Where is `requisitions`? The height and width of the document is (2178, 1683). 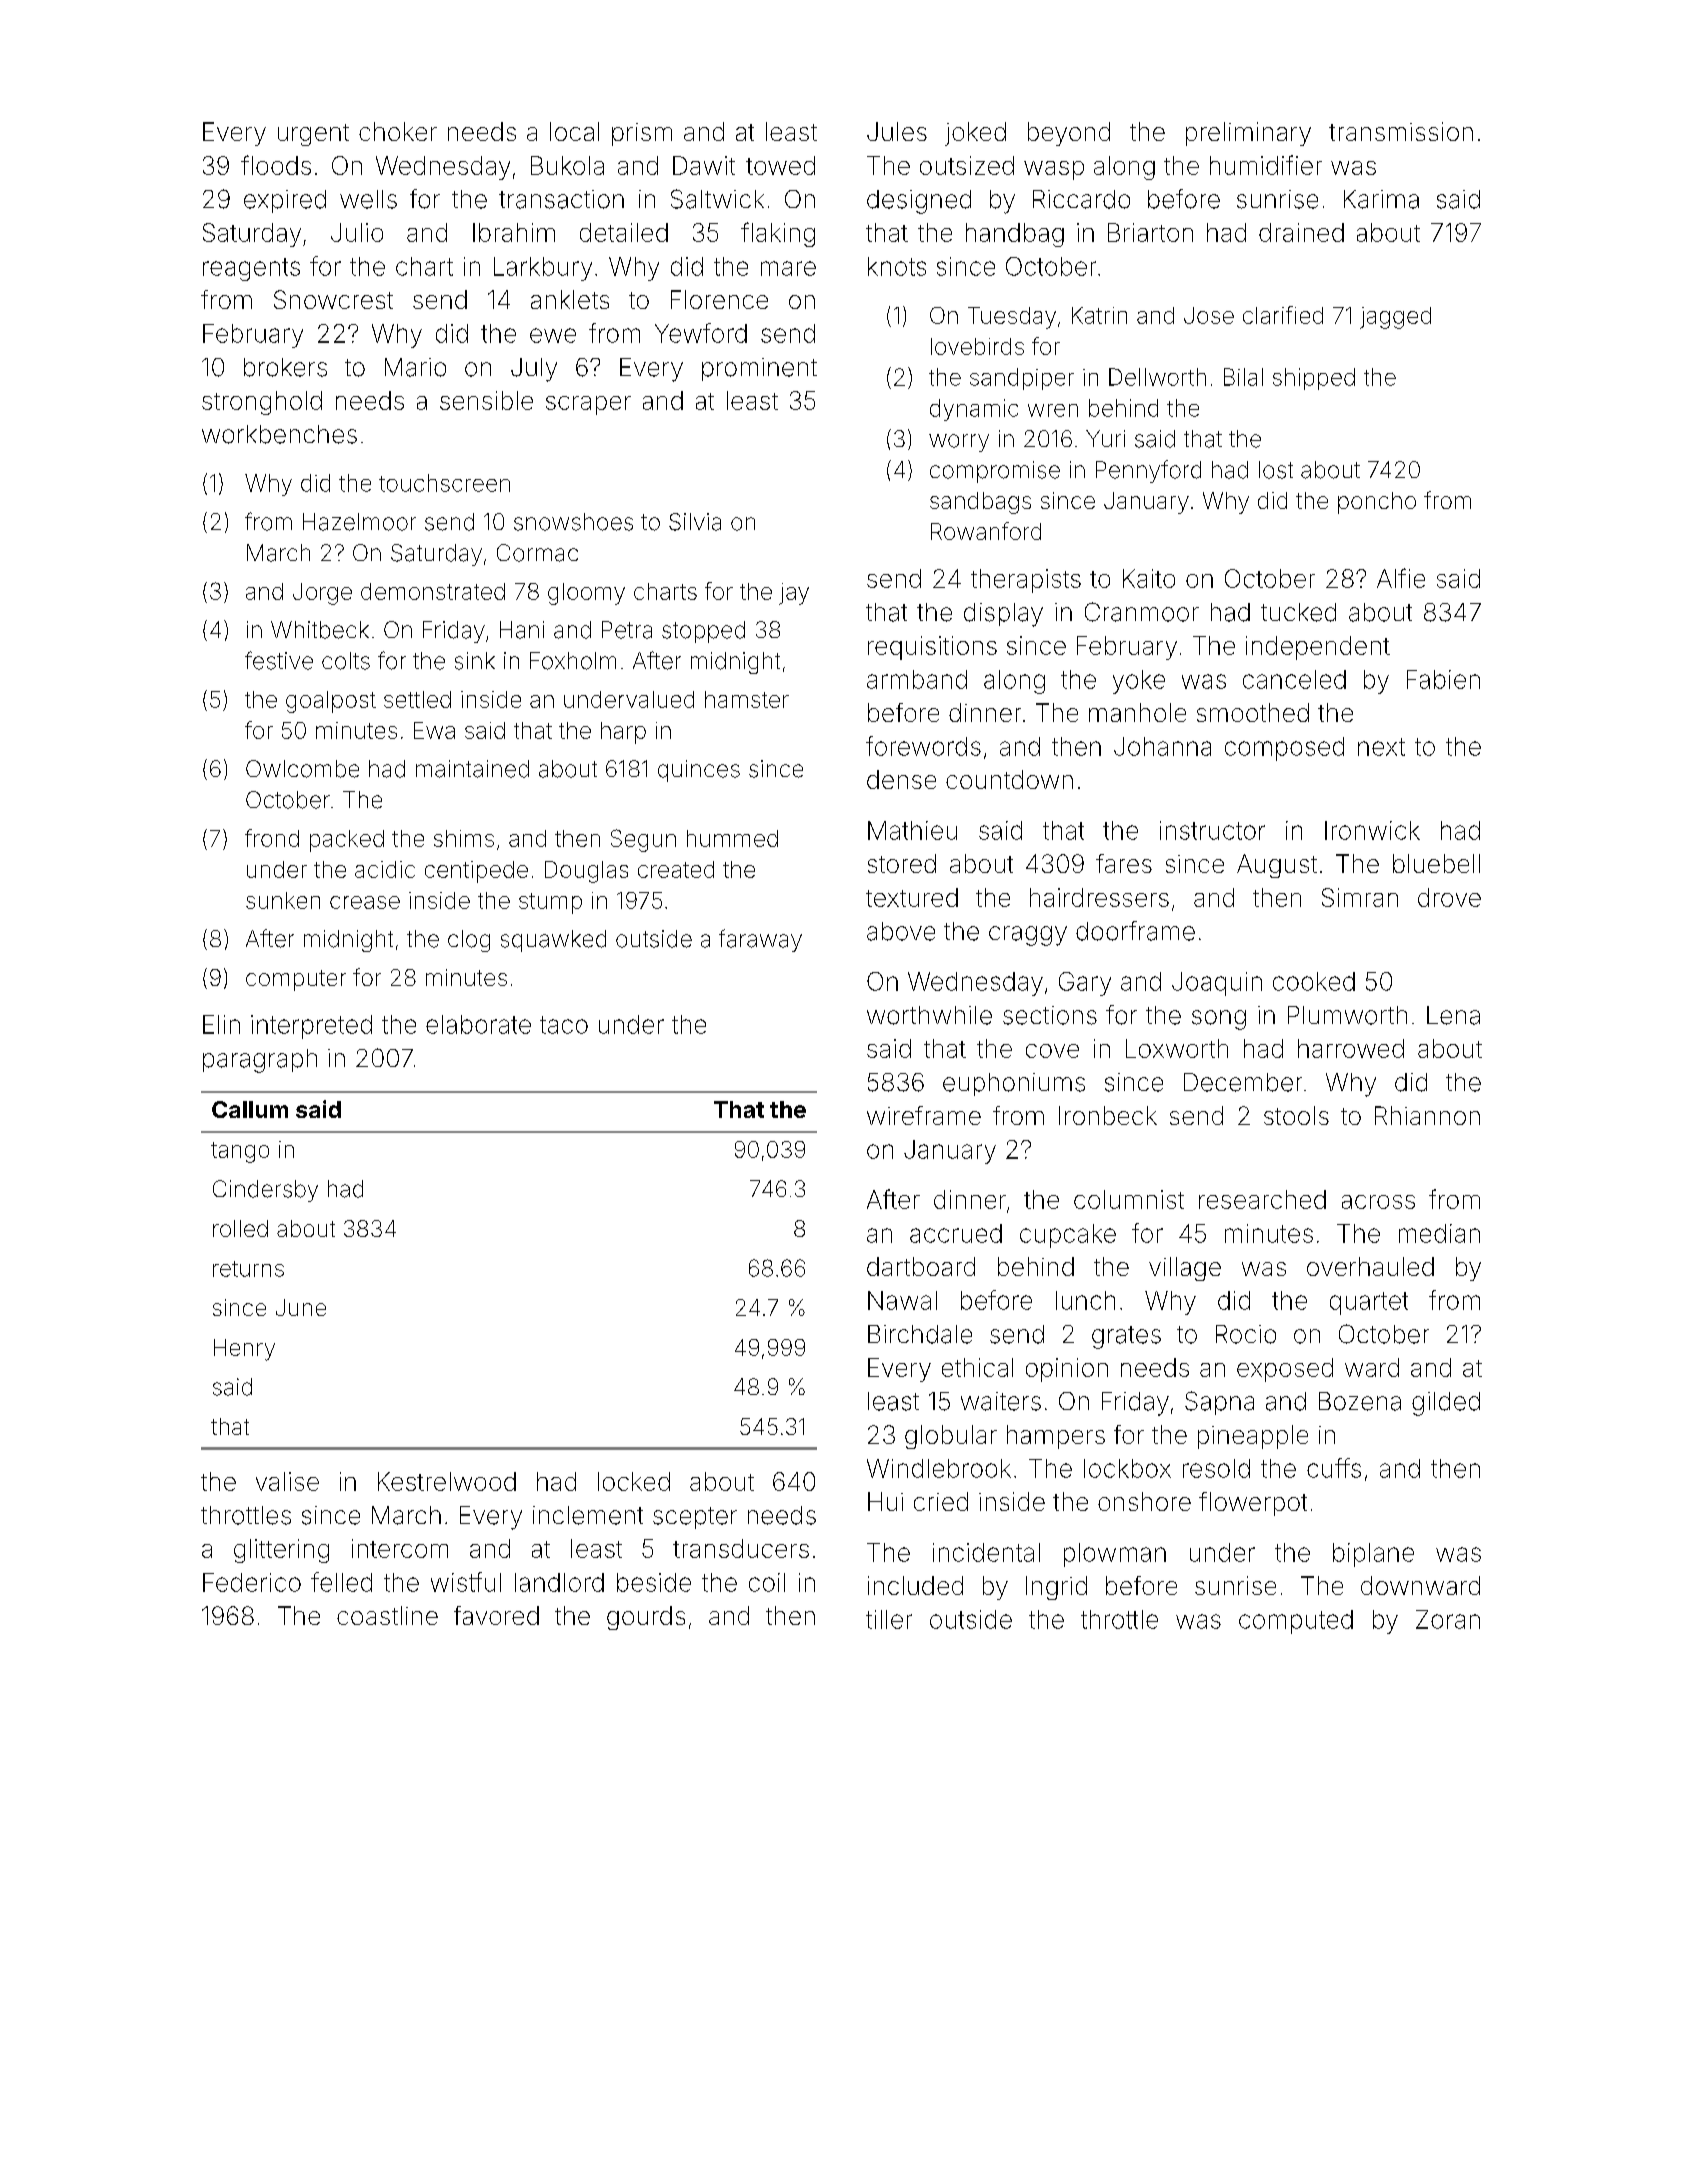
requisitions is located at coordinates (932, 648).
